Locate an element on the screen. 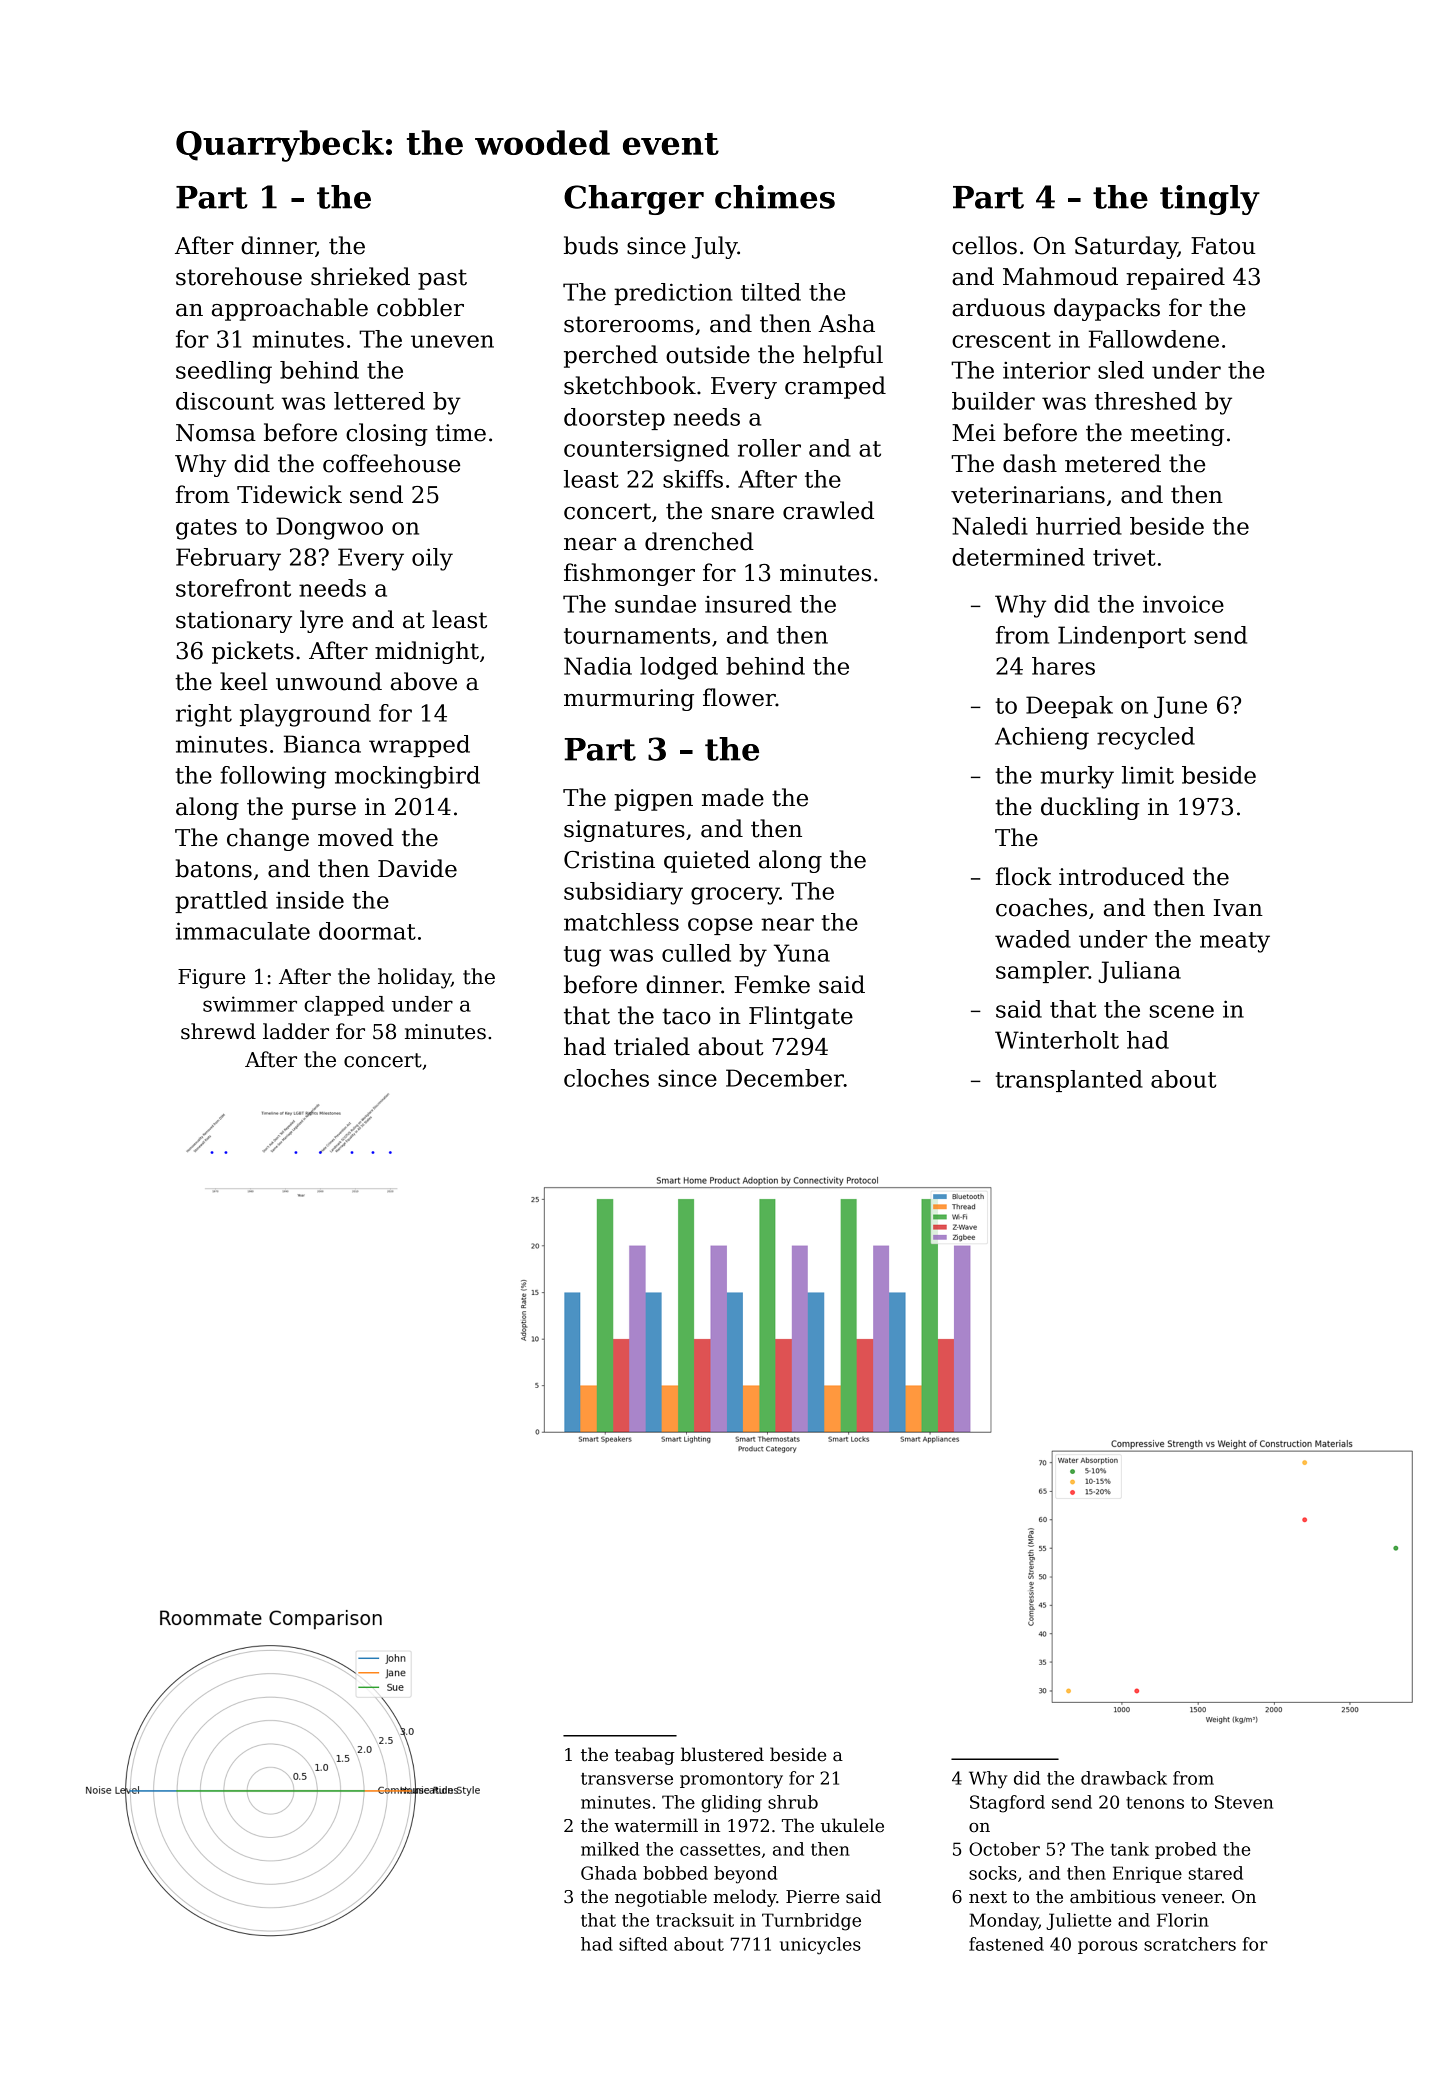  veneer is located at coordinates (1191, 1898).
